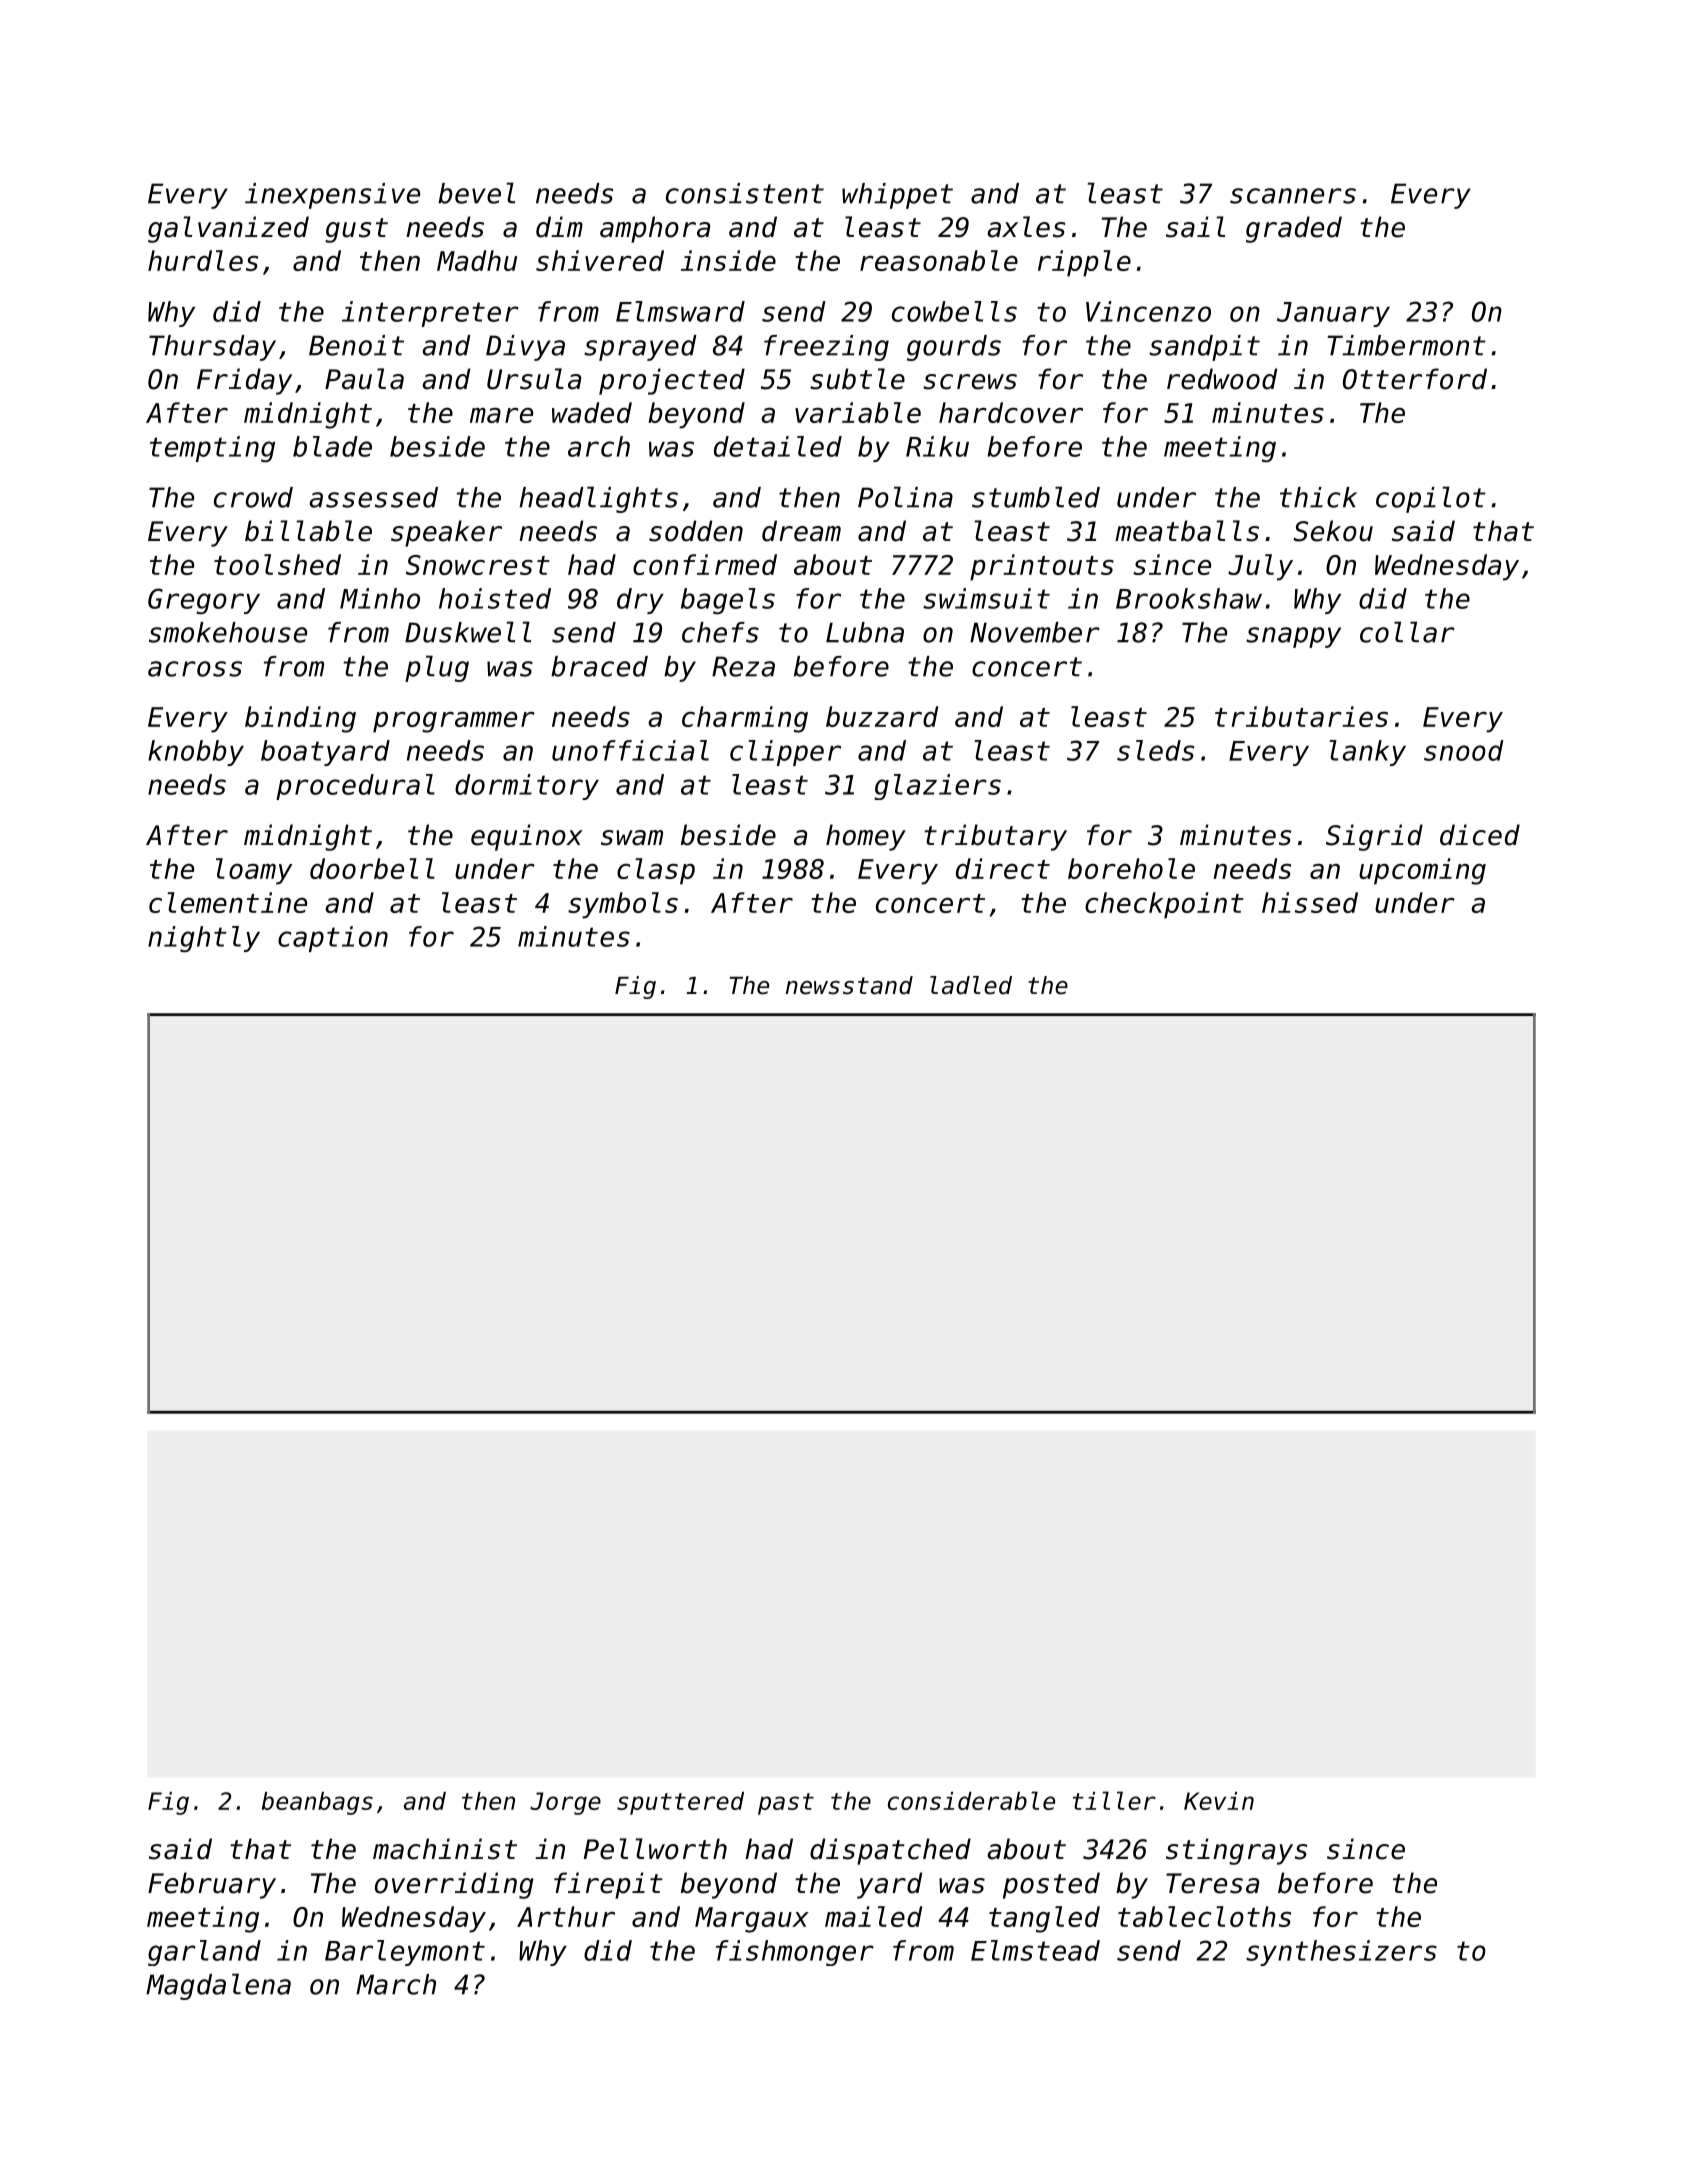 The image size is (1683, 2178). Describe the element at coordinates (356, 230) in the screenshot. I see `gust` at that location.
